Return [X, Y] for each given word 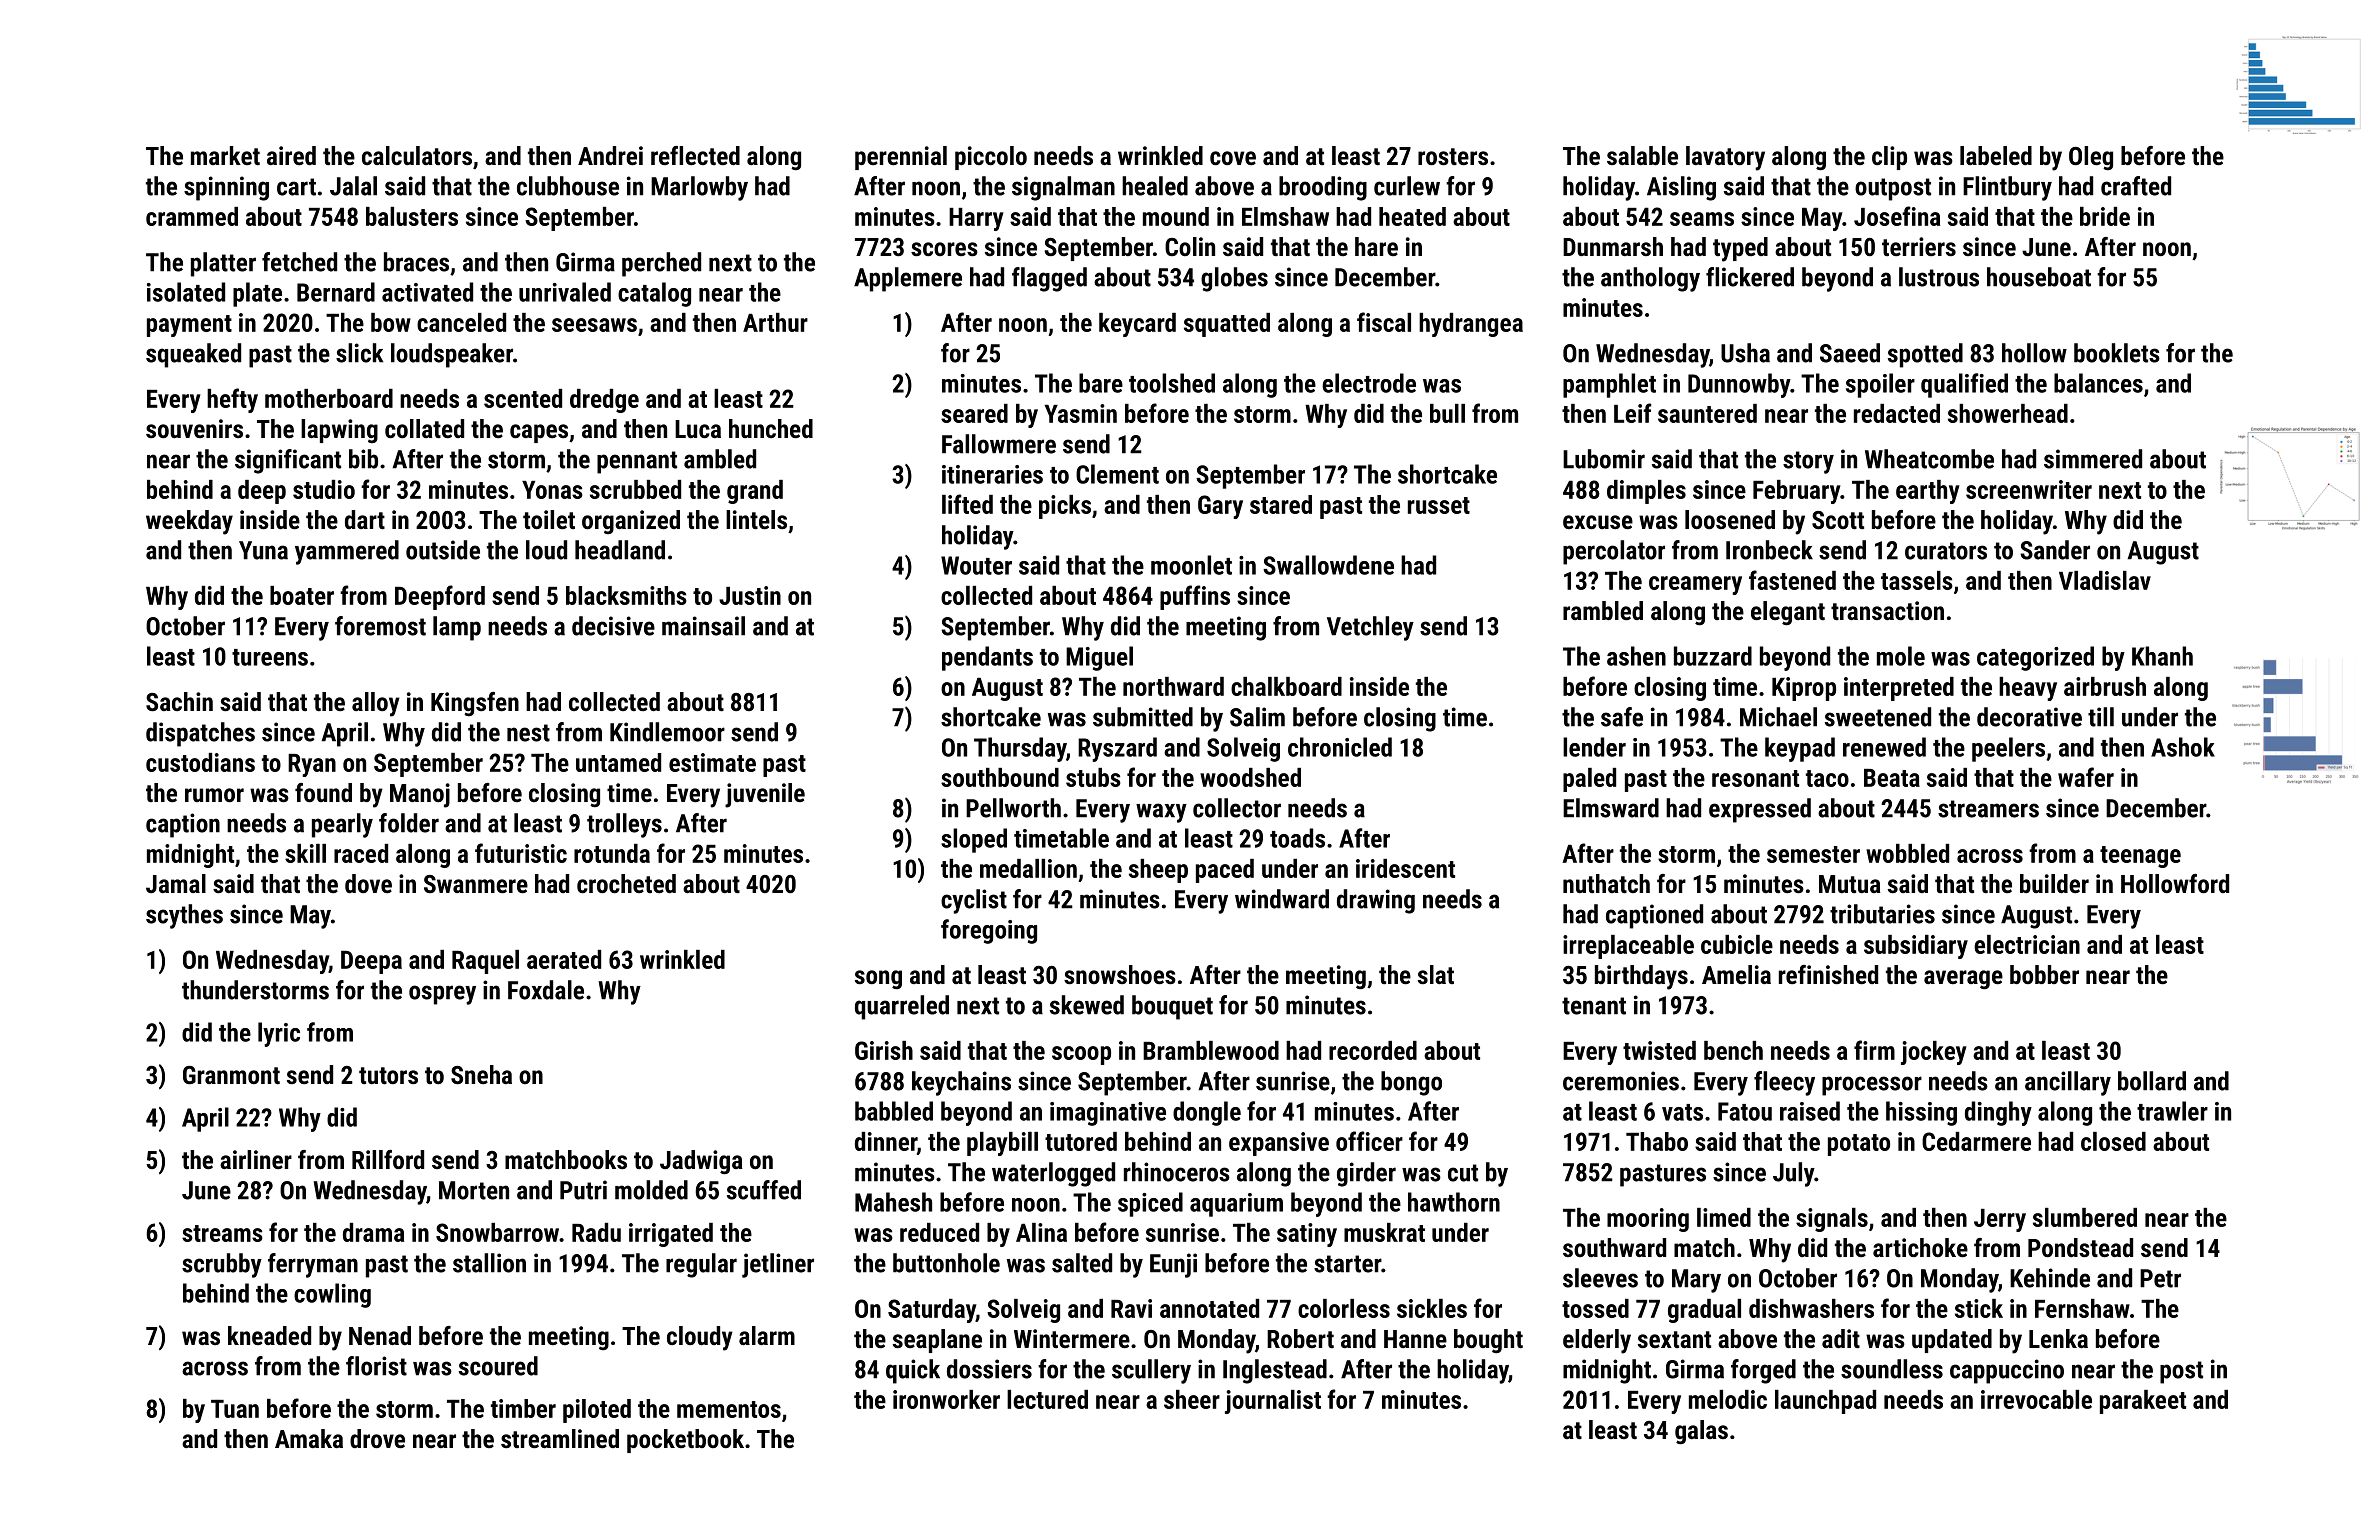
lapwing [339, 431]
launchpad [1825, 1402]
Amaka [309, 1438]
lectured [1047, 1399]
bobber [2044, 974]
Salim [1257, 717]
